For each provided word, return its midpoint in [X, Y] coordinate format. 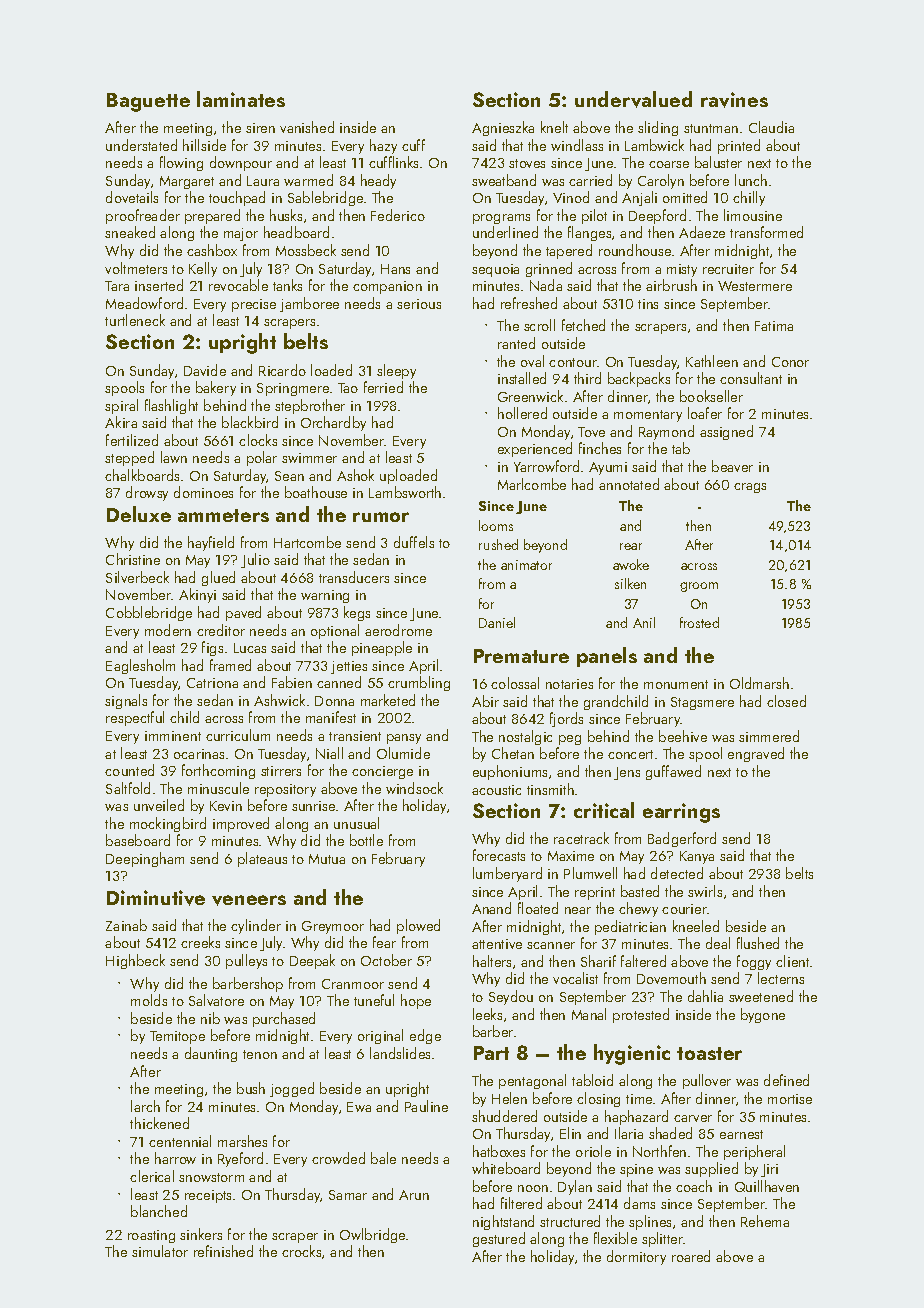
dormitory [636, 1257]
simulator [160, 1251]
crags [750, 488]
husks [286, 215]
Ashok [355, 475]
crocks [301, 1251]
